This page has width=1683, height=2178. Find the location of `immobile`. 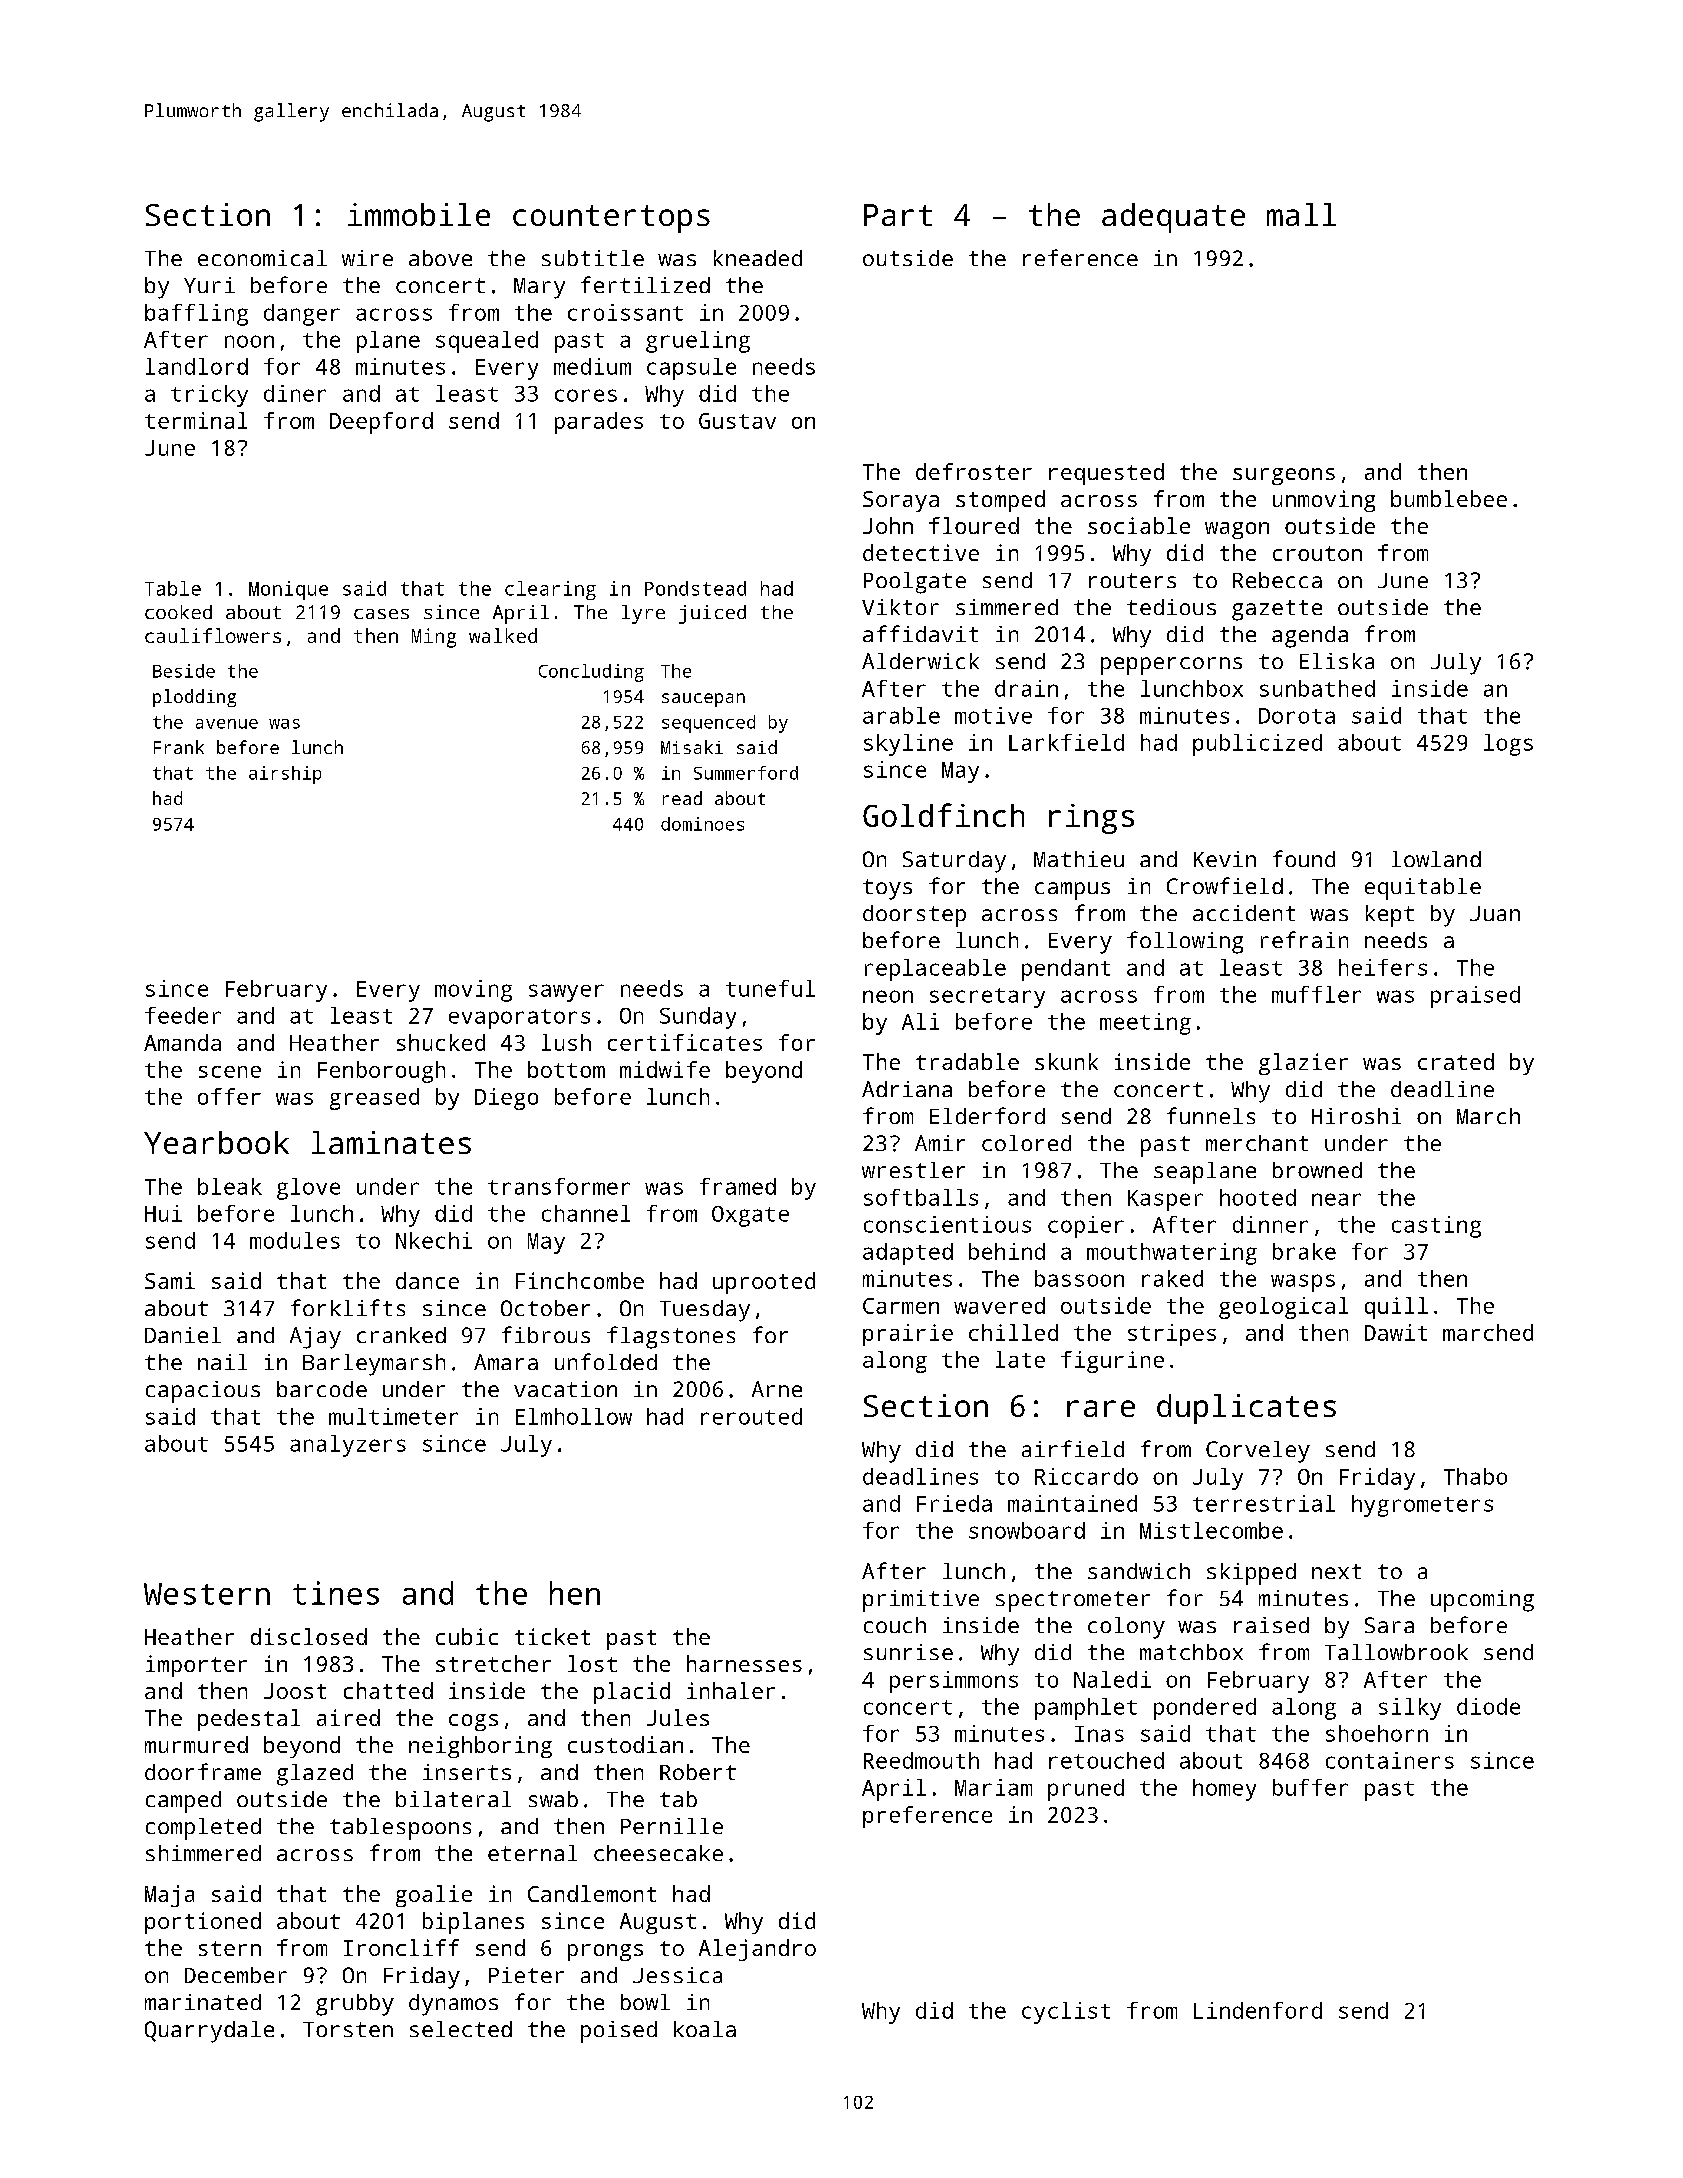

immobile is located at coordinates (419, 214).
